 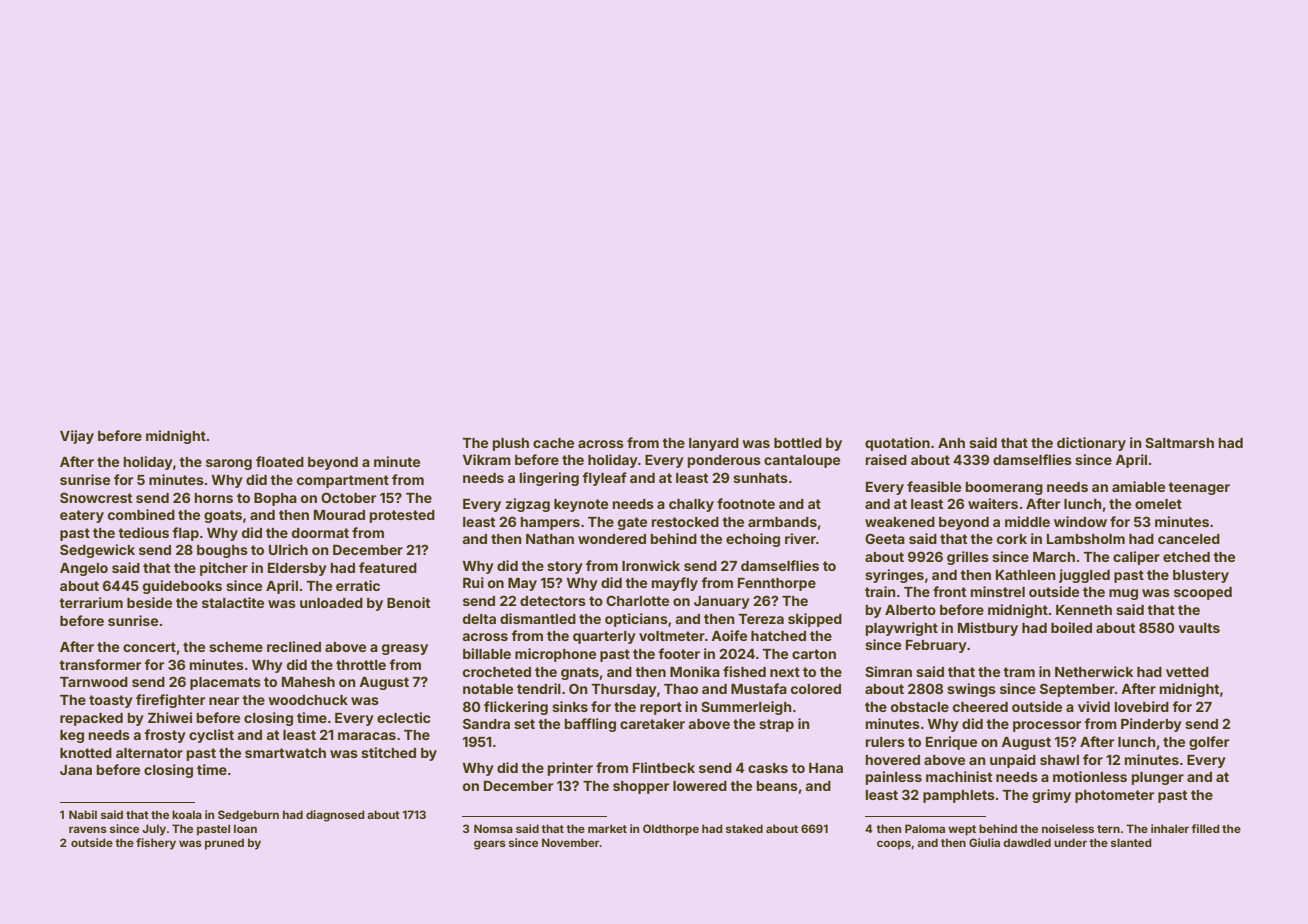 What do you see at coordinates (553, 443) in the screenshot?
I see `cache` at bounding box center [553, 443].
